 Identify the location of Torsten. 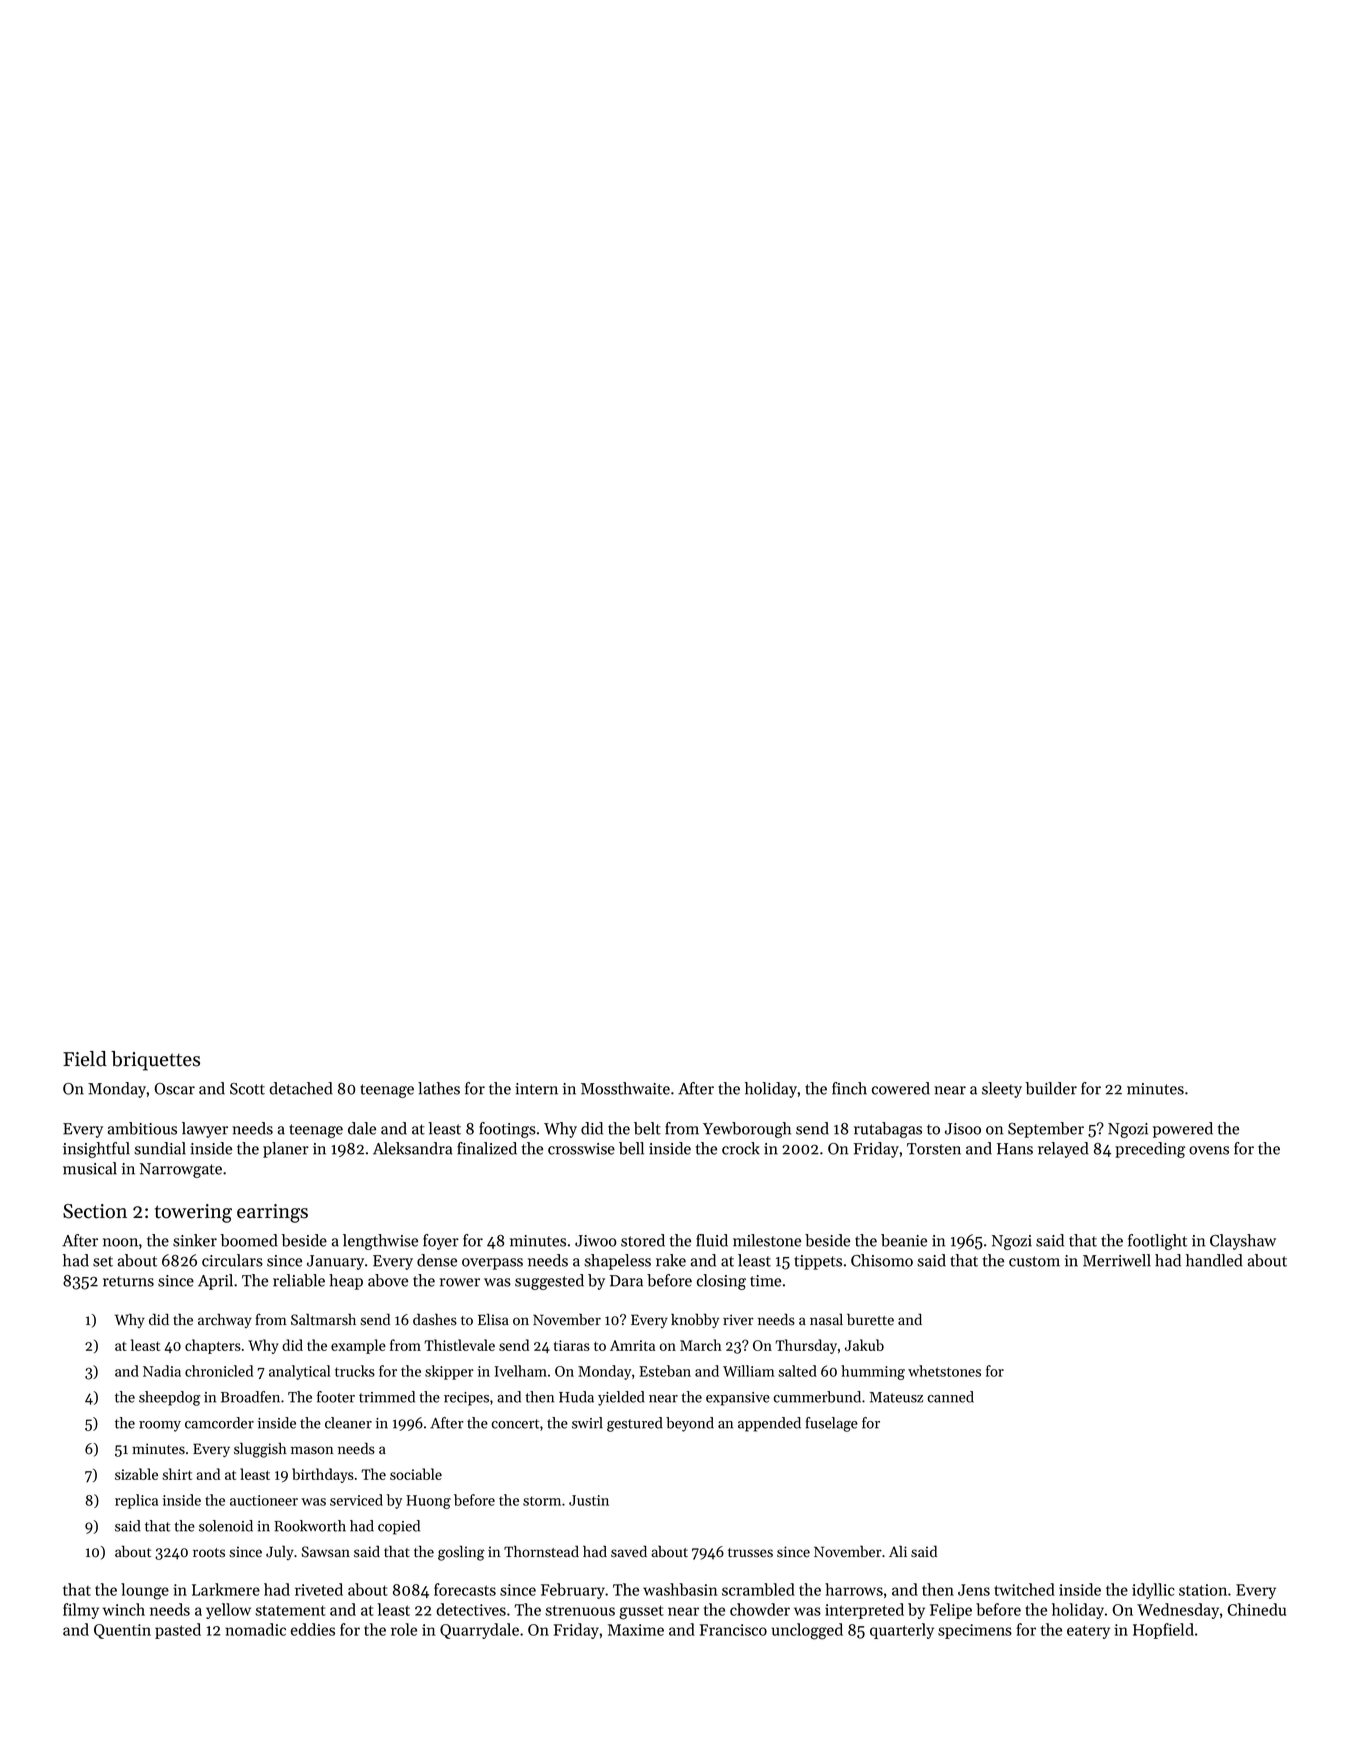
(934, 1149).
